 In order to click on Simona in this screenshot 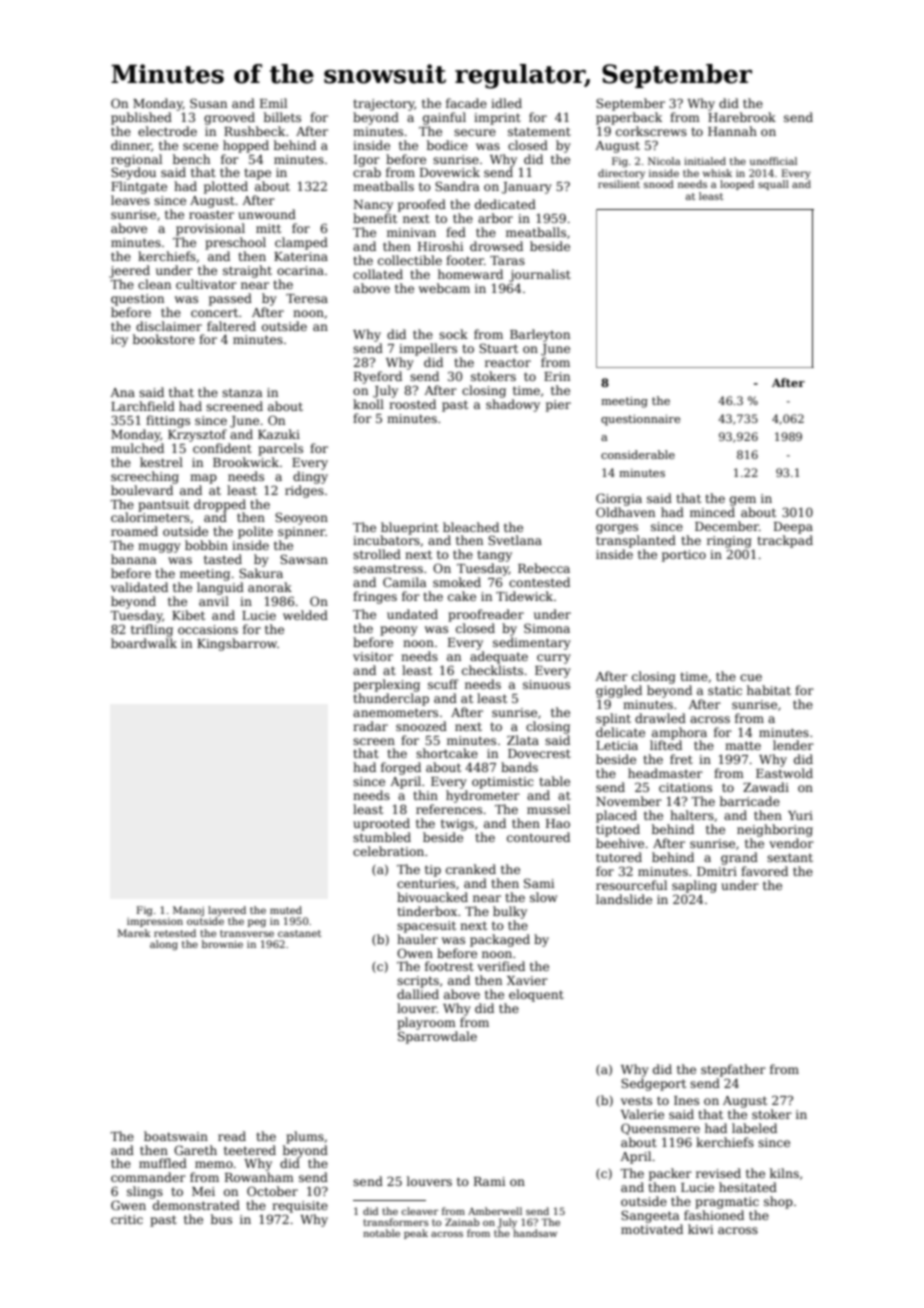, I will do `click(547, 628)`.
